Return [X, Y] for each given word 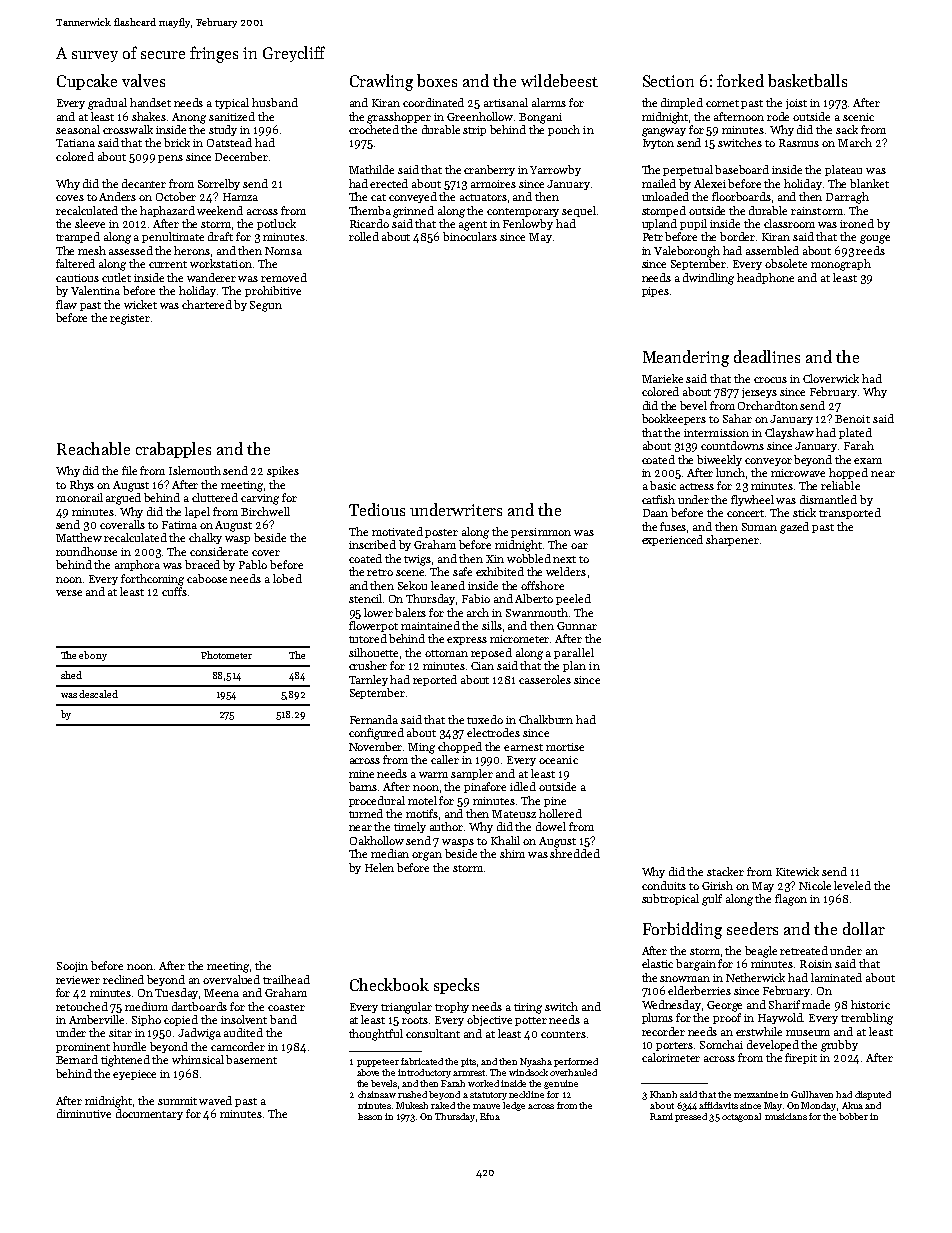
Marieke [662, 378]
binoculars [470, 236]
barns [363, 786]
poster [441, 533]
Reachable [93, 448]
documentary [149, 1114]
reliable [840, 485]
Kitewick [797, 871]
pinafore [485, 787]
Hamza [240, 197]
